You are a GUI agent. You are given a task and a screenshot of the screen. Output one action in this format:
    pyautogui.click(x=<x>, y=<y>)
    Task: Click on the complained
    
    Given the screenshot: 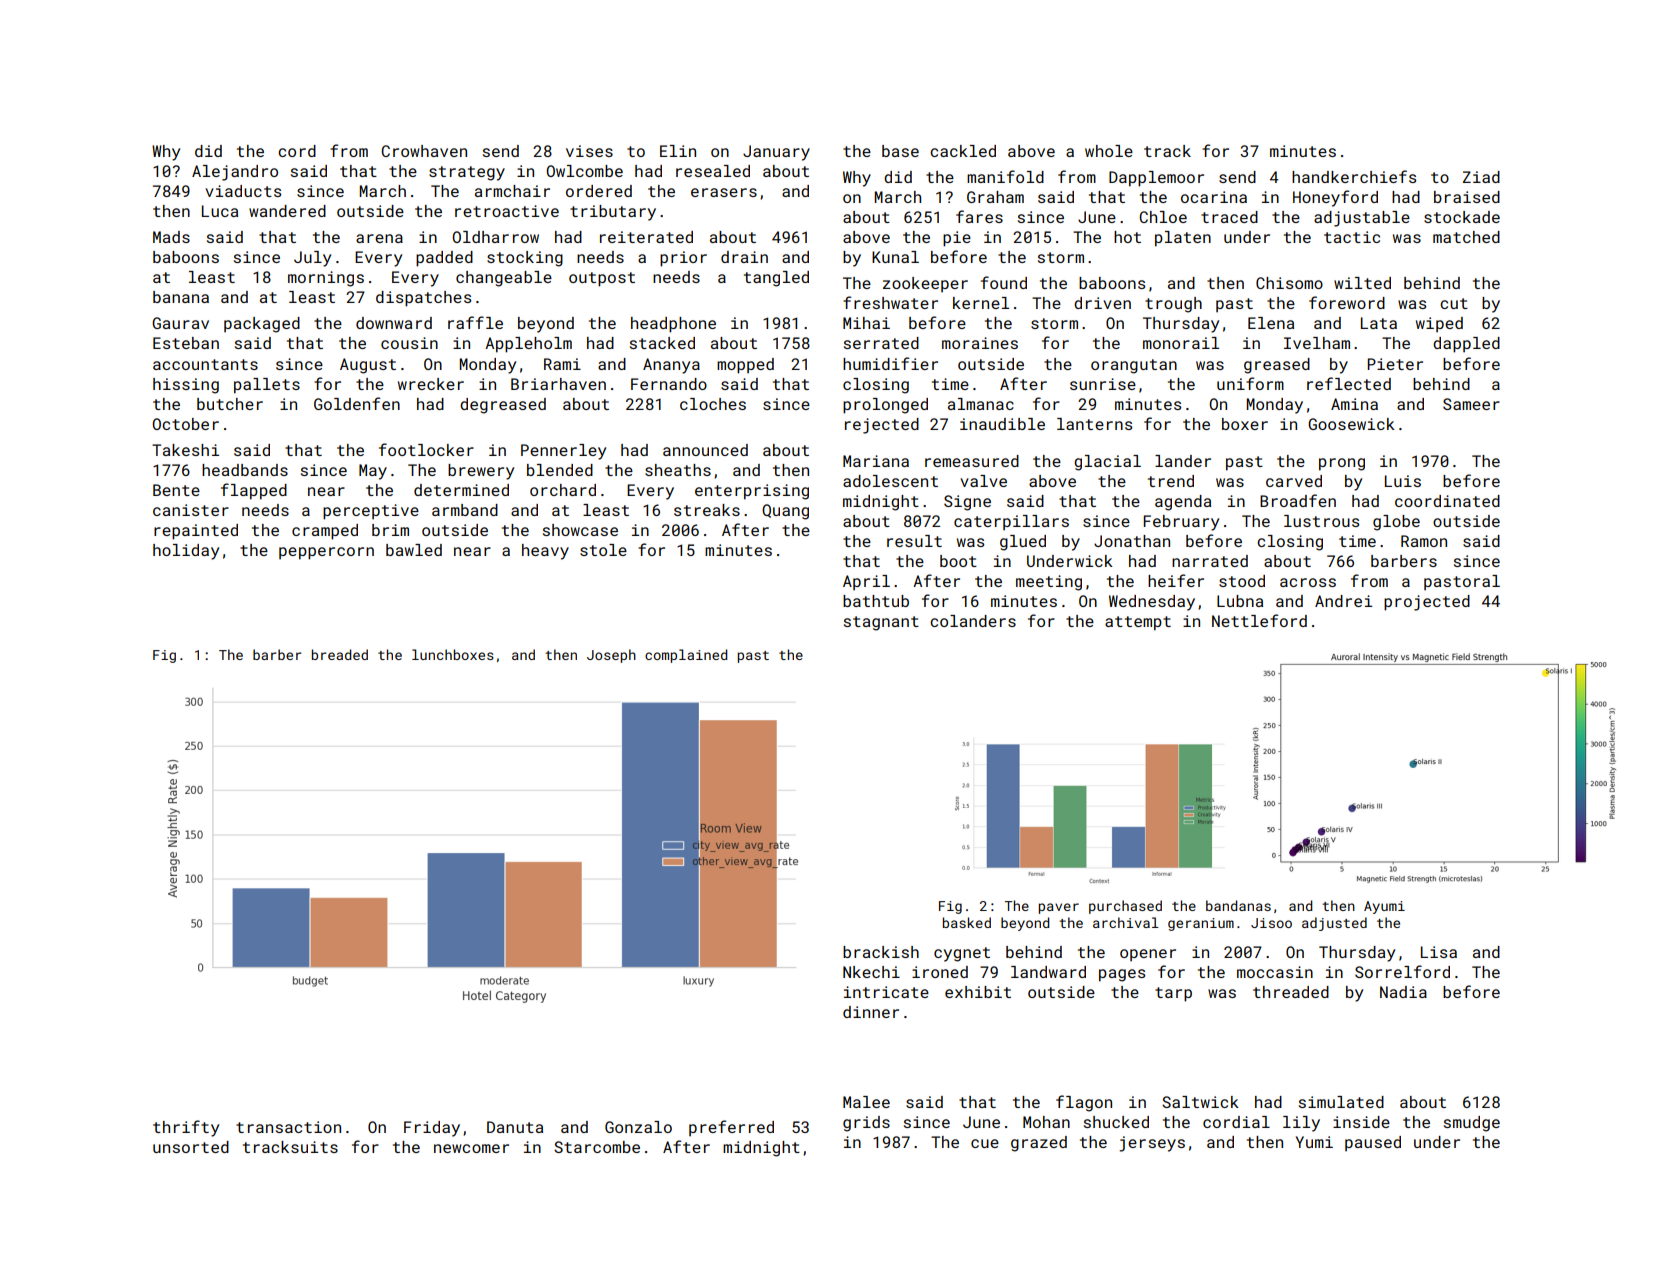 What is the action you would take?
    pyautogui.click(x=686, y=656)
